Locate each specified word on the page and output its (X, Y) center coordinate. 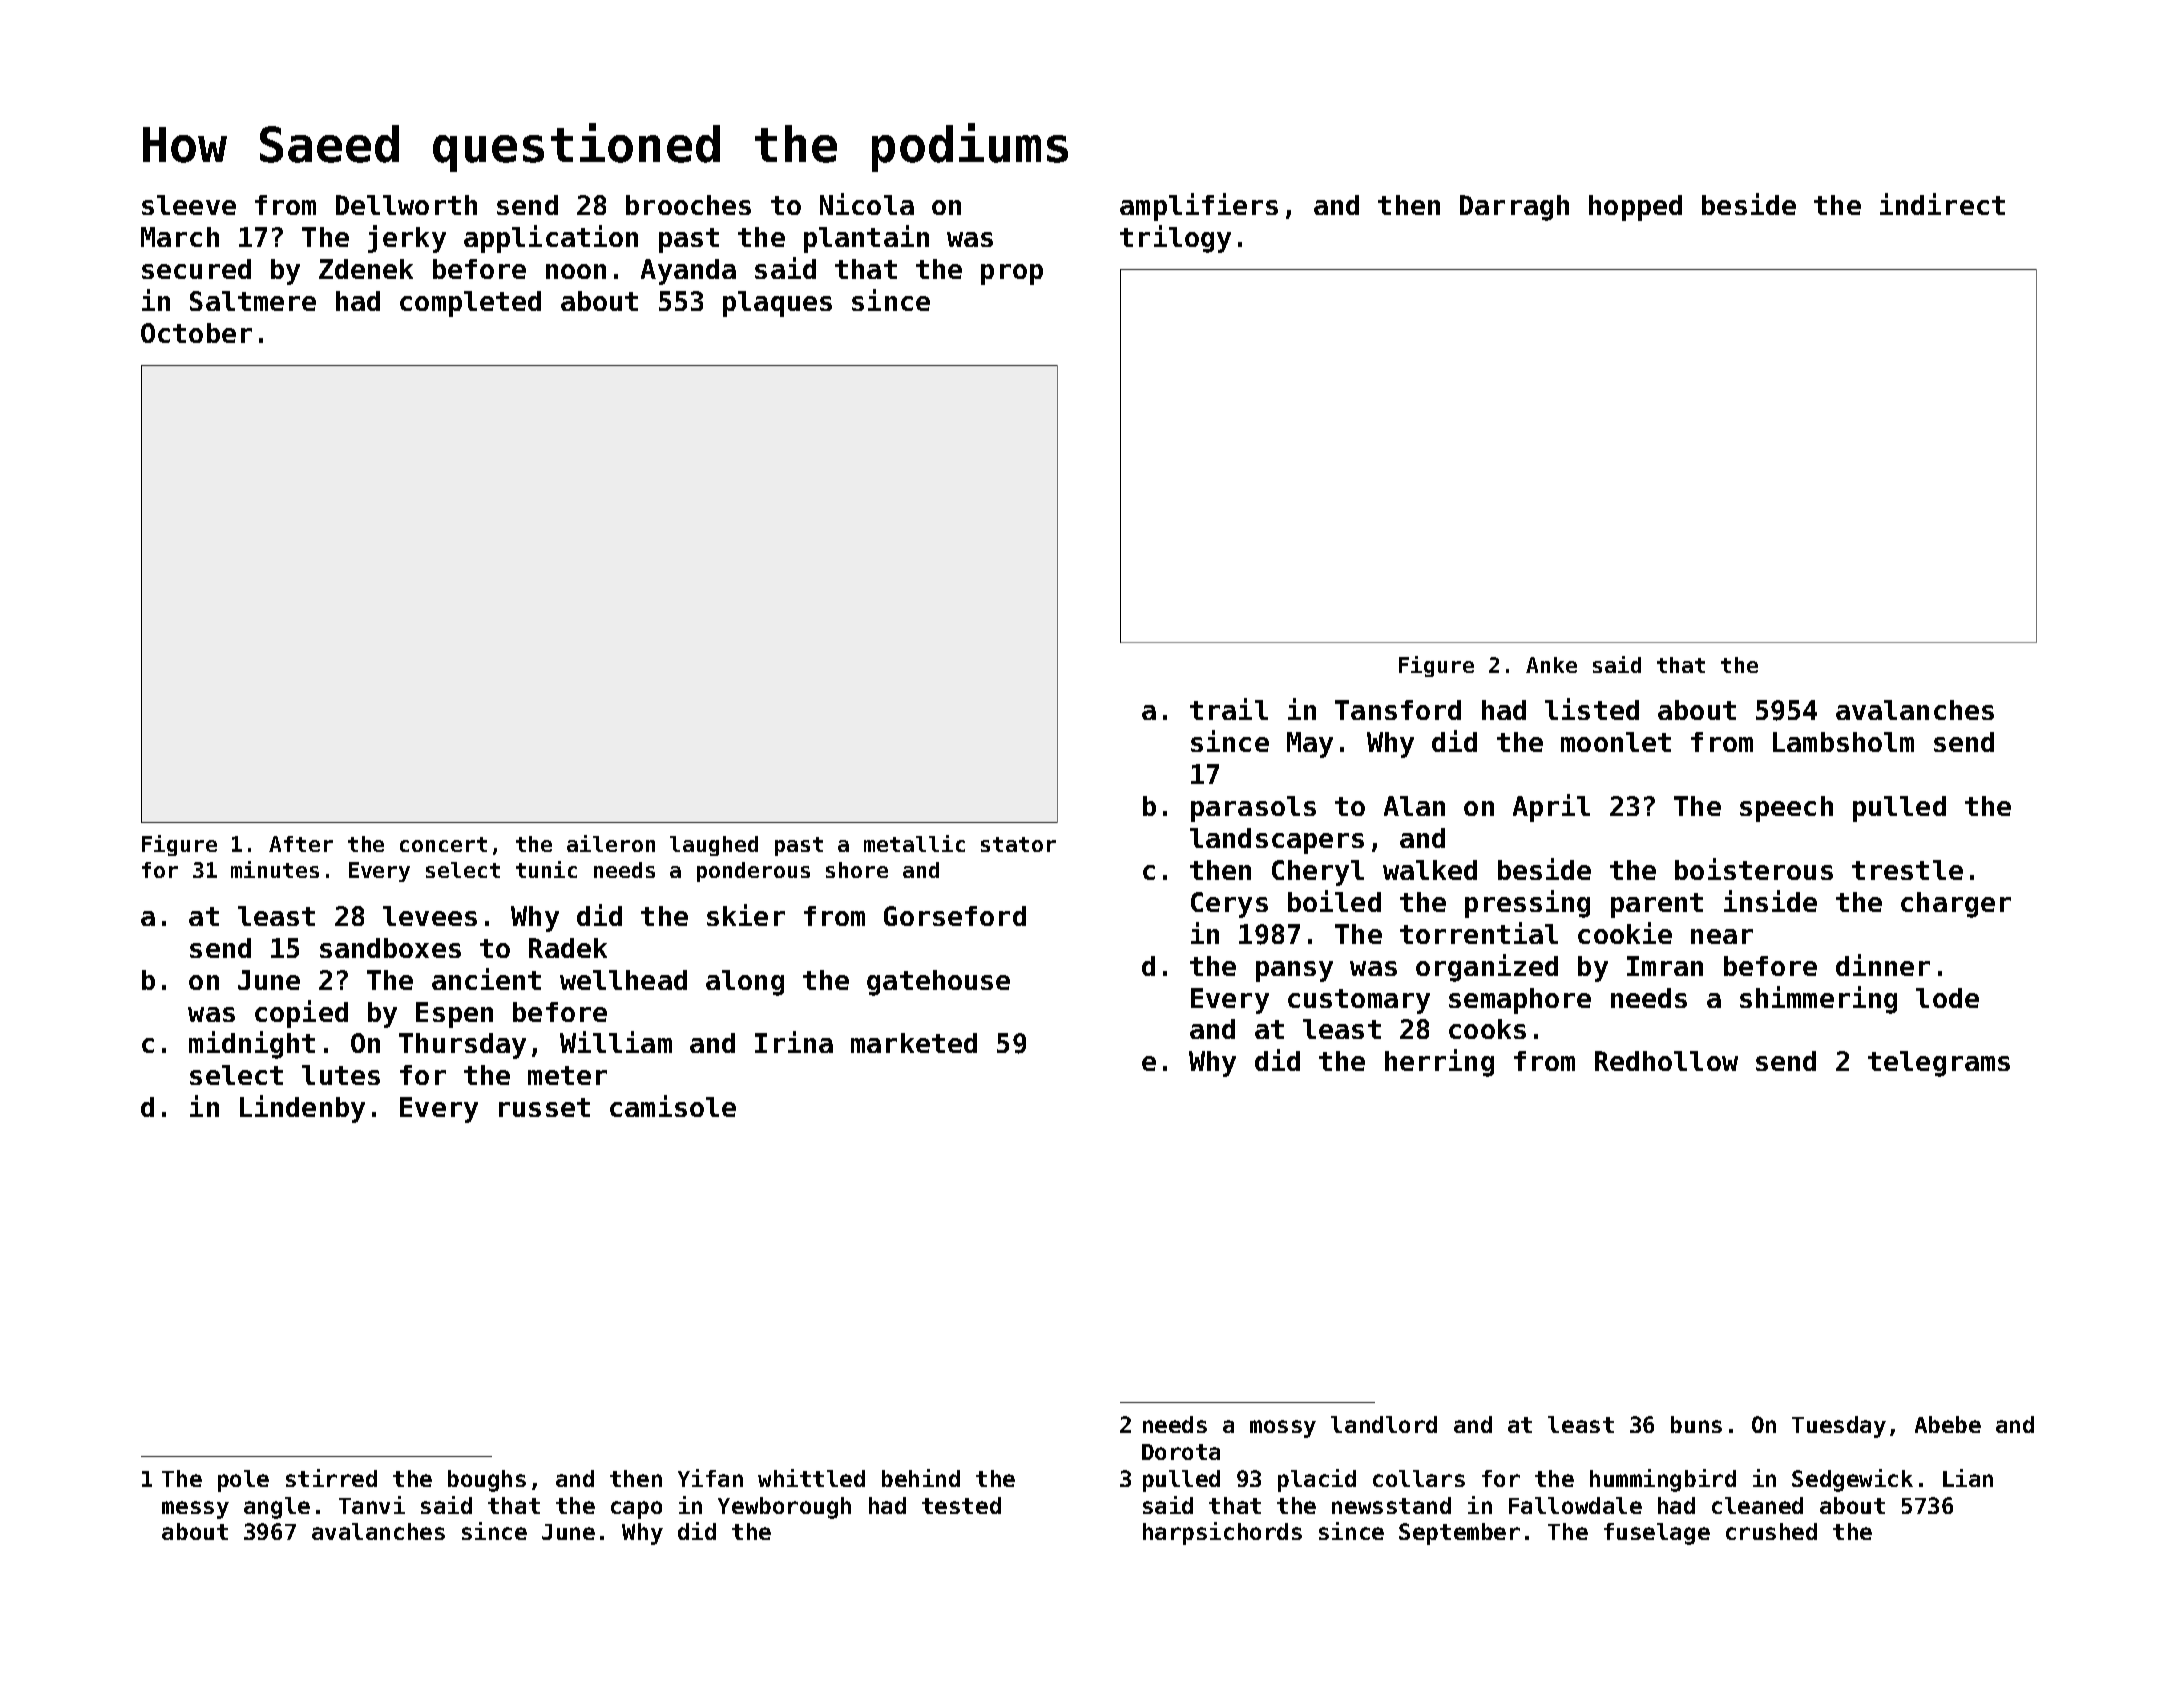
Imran (1665, 966)
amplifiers (1199, 207)
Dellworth (406, 205)
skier (746, 915)
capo (636, 1510)
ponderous (753, 872)
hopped (1635, 208)
